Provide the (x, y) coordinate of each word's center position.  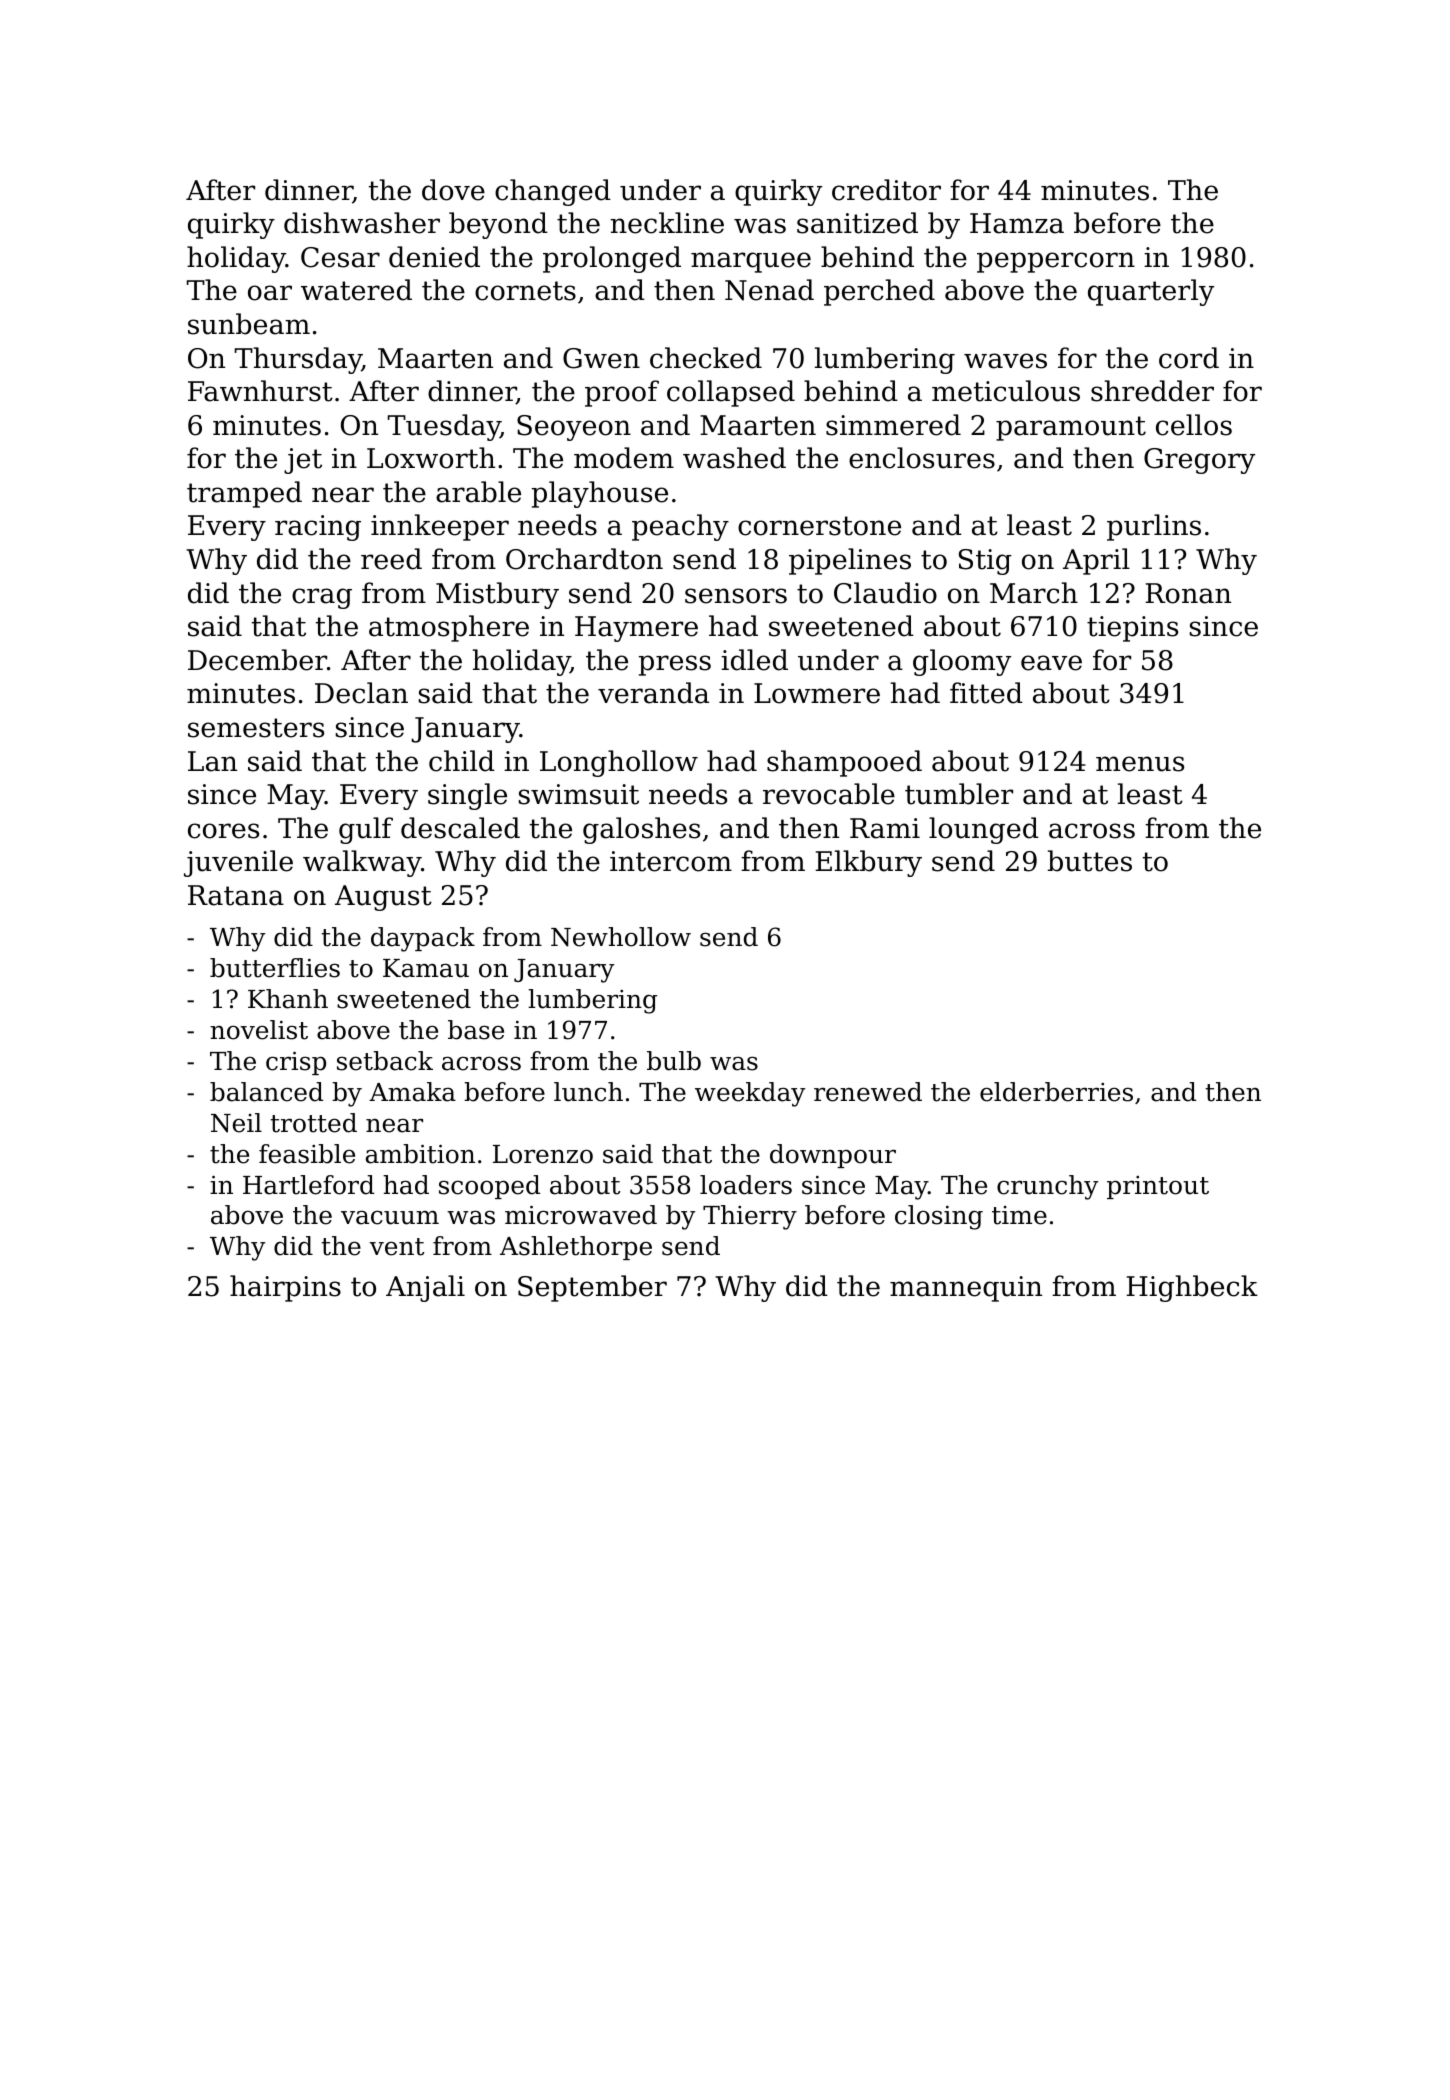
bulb (674, 1061)
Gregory (1199, 461)
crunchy (1047, 1187)
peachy (680, 527)
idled (754, 660)
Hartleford (308, 1185)
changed (553, 192)
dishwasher (362, 223)
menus (1140, 764)
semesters (256, 728)
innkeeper (440, 527)
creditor (886, 190)
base (476, 1030)
